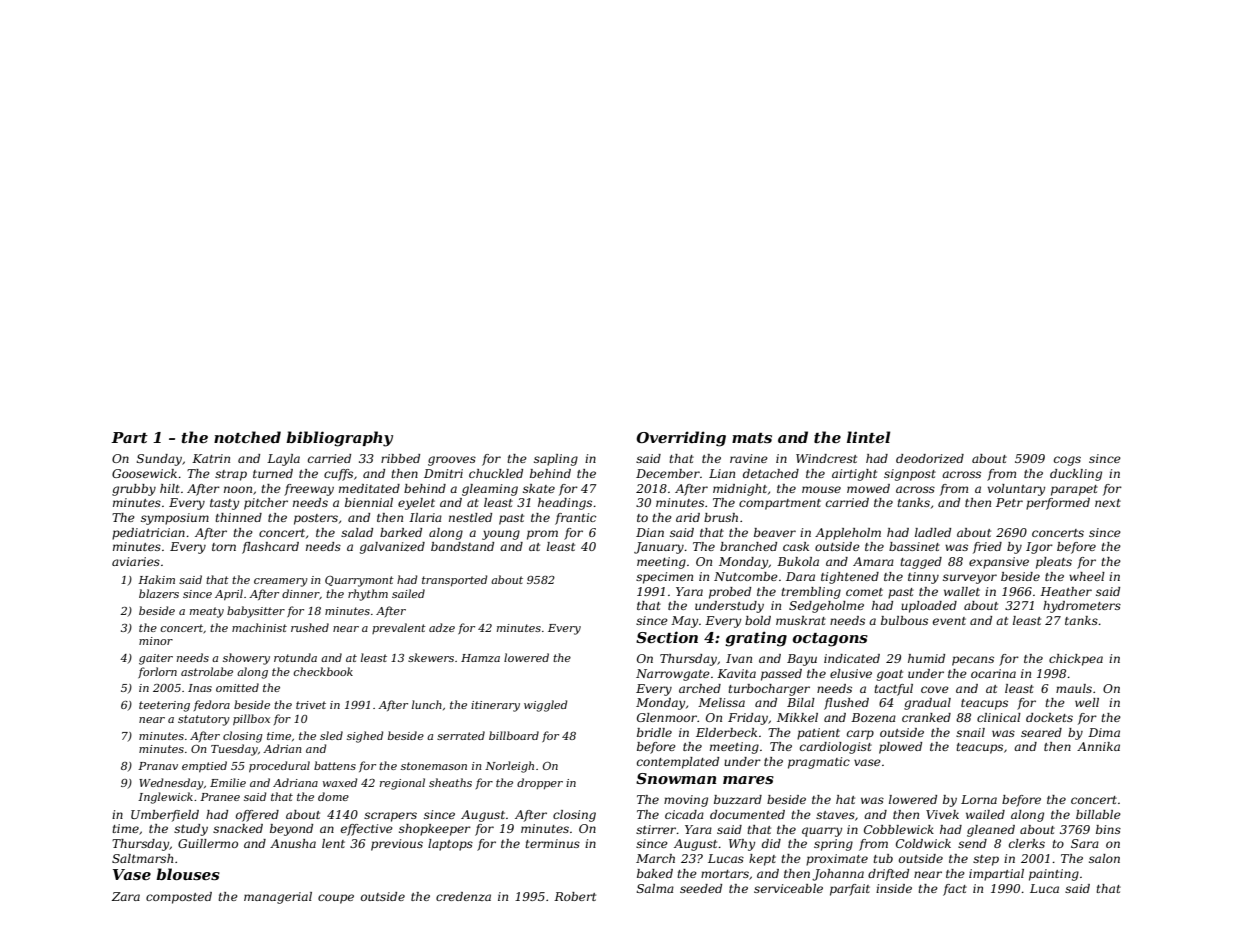  Describe the element at coordinates (1076, 660) in the screenshot. I see `chickpea` at that location.
